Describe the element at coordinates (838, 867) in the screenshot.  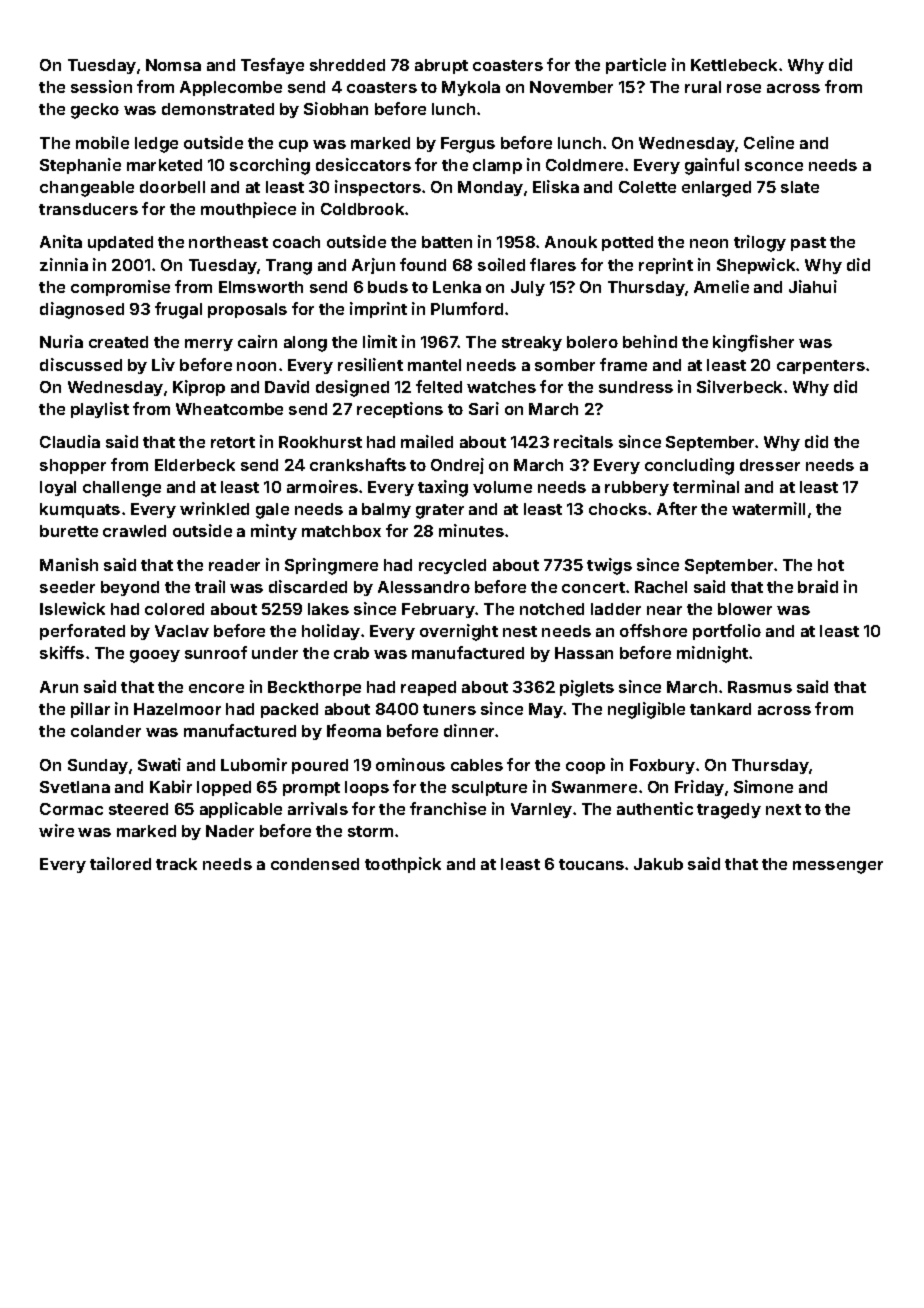
I see `messenger` at that location.
